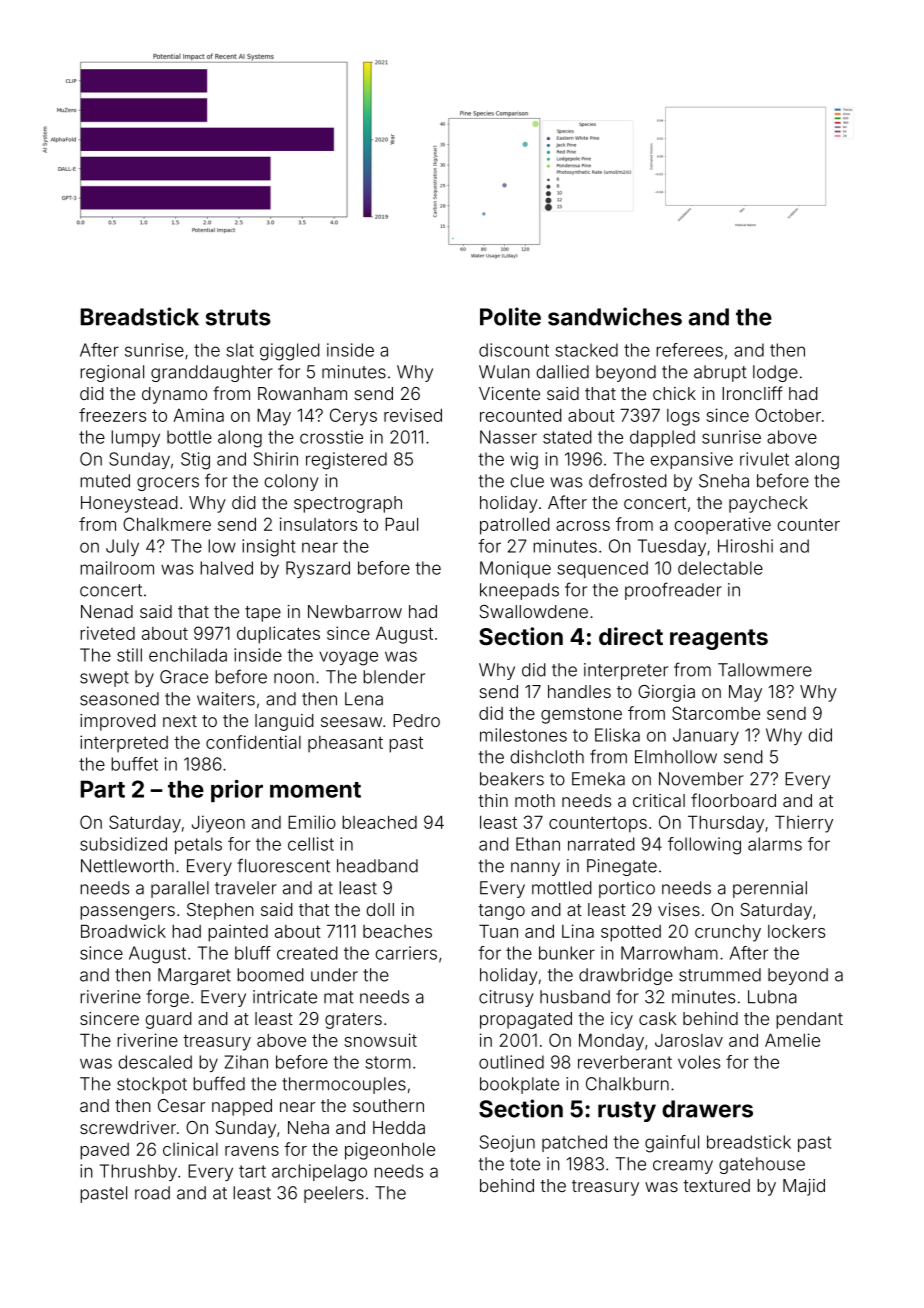 This screenshot has height=1308, width=924. I want to click on interpreted, so click(124, 744).
